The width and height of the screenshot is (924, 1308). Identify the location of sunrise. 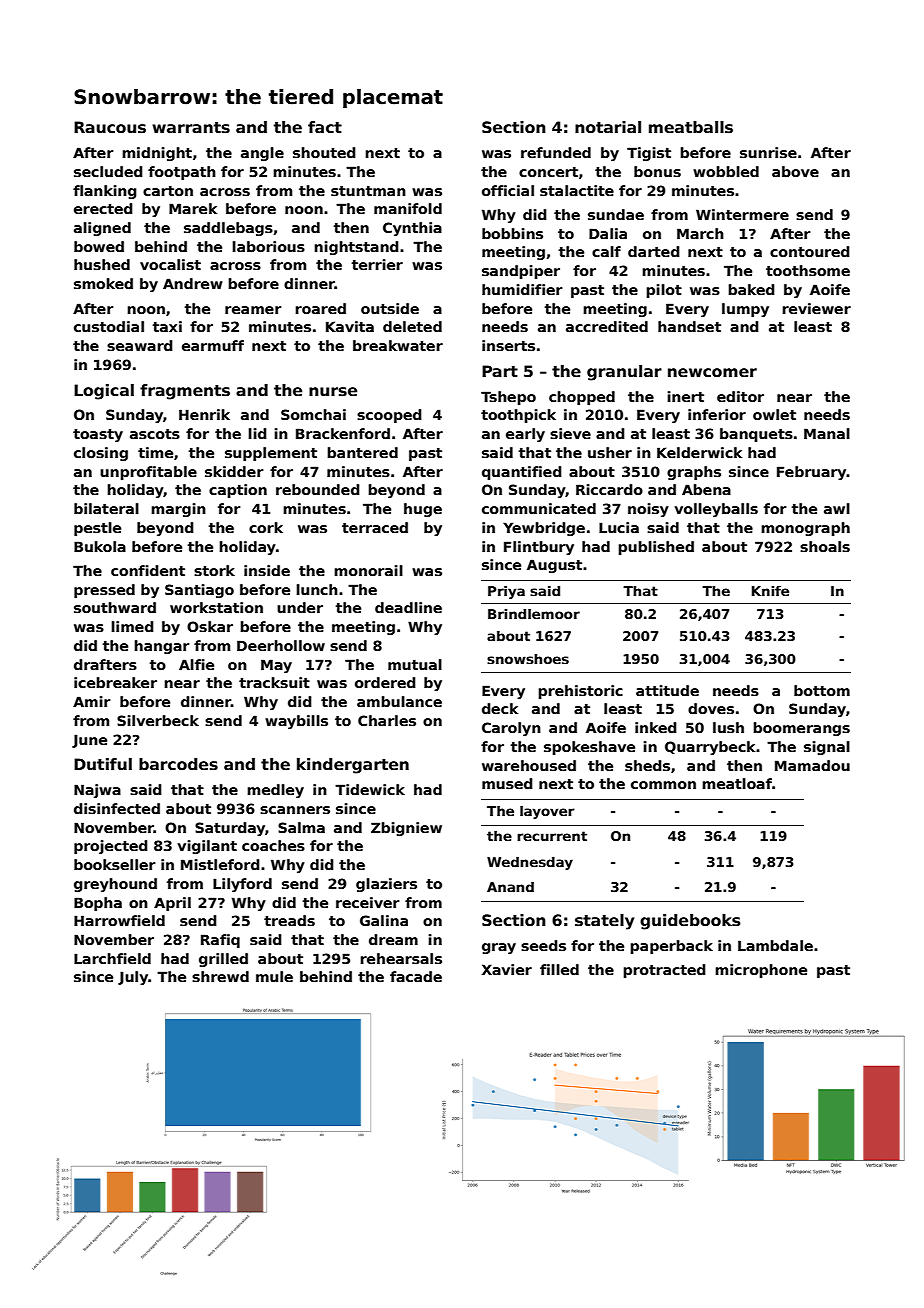
(768, 152).
